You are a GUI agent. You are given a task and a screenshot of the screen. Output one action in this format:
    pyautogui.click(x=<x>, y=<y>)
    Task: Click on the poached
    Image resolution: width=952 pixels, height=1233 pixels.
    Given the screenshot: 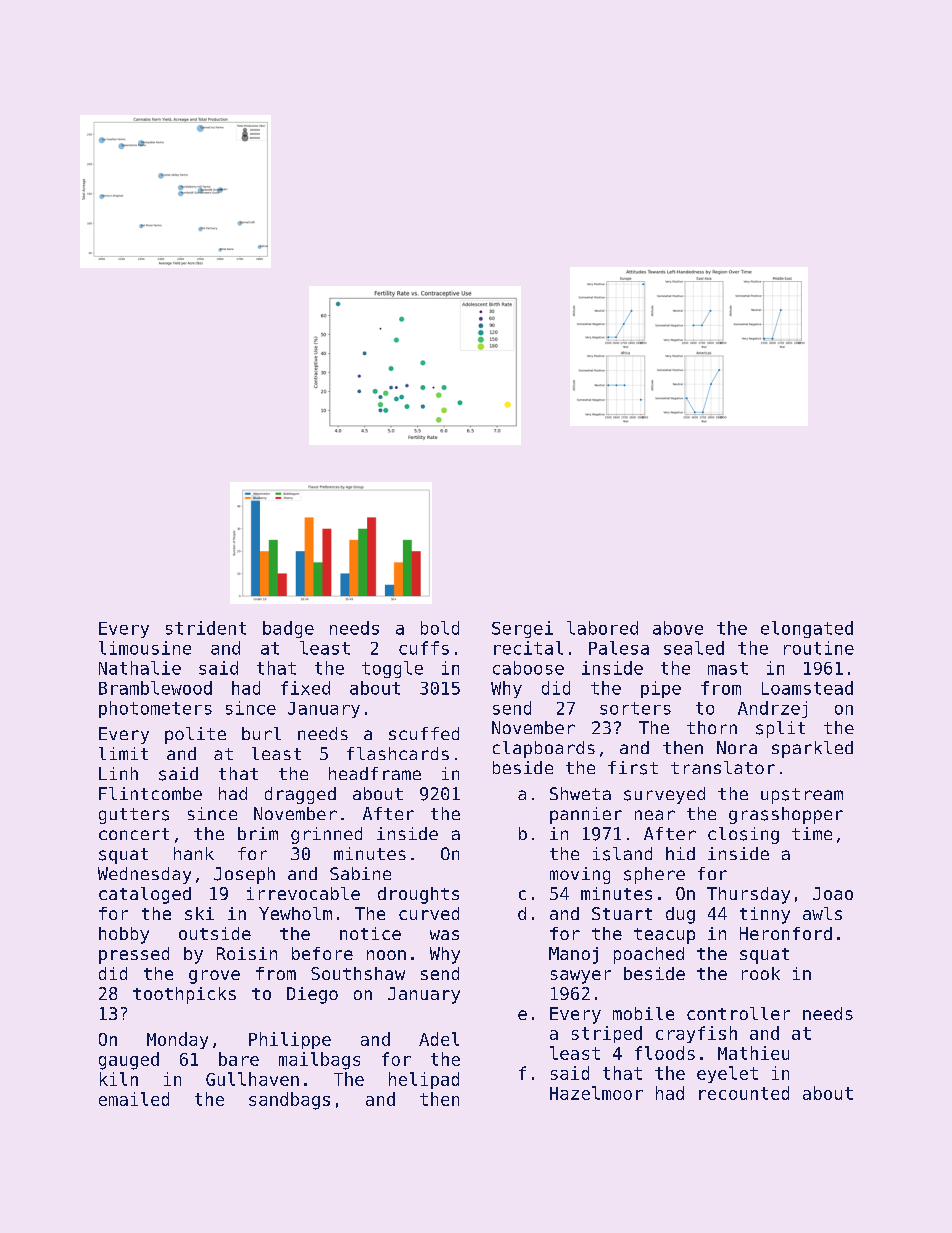 What is the action you would take?
    pyautogui.click(x=649, y=955)
